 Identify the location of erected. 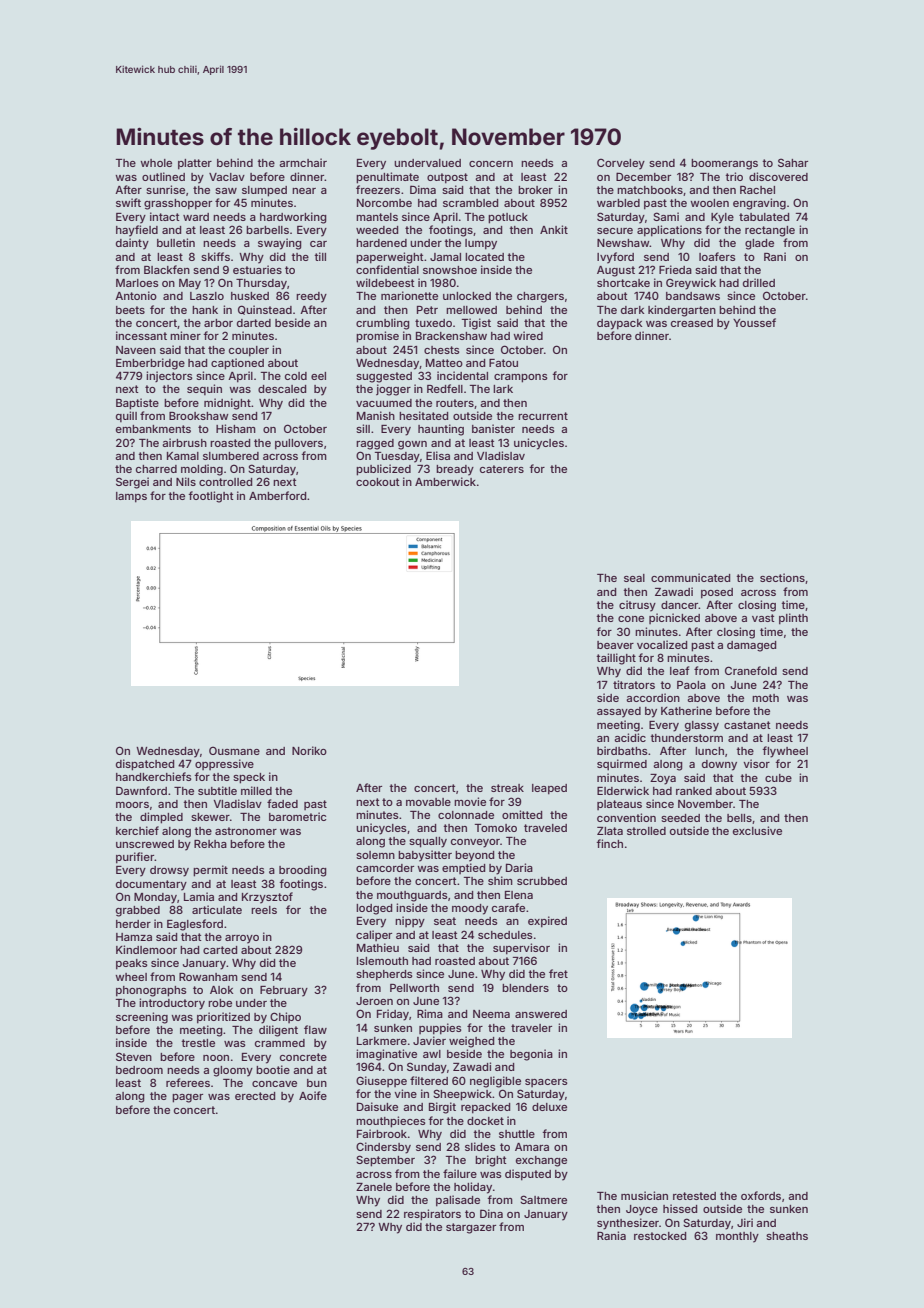
(255, 1096).
